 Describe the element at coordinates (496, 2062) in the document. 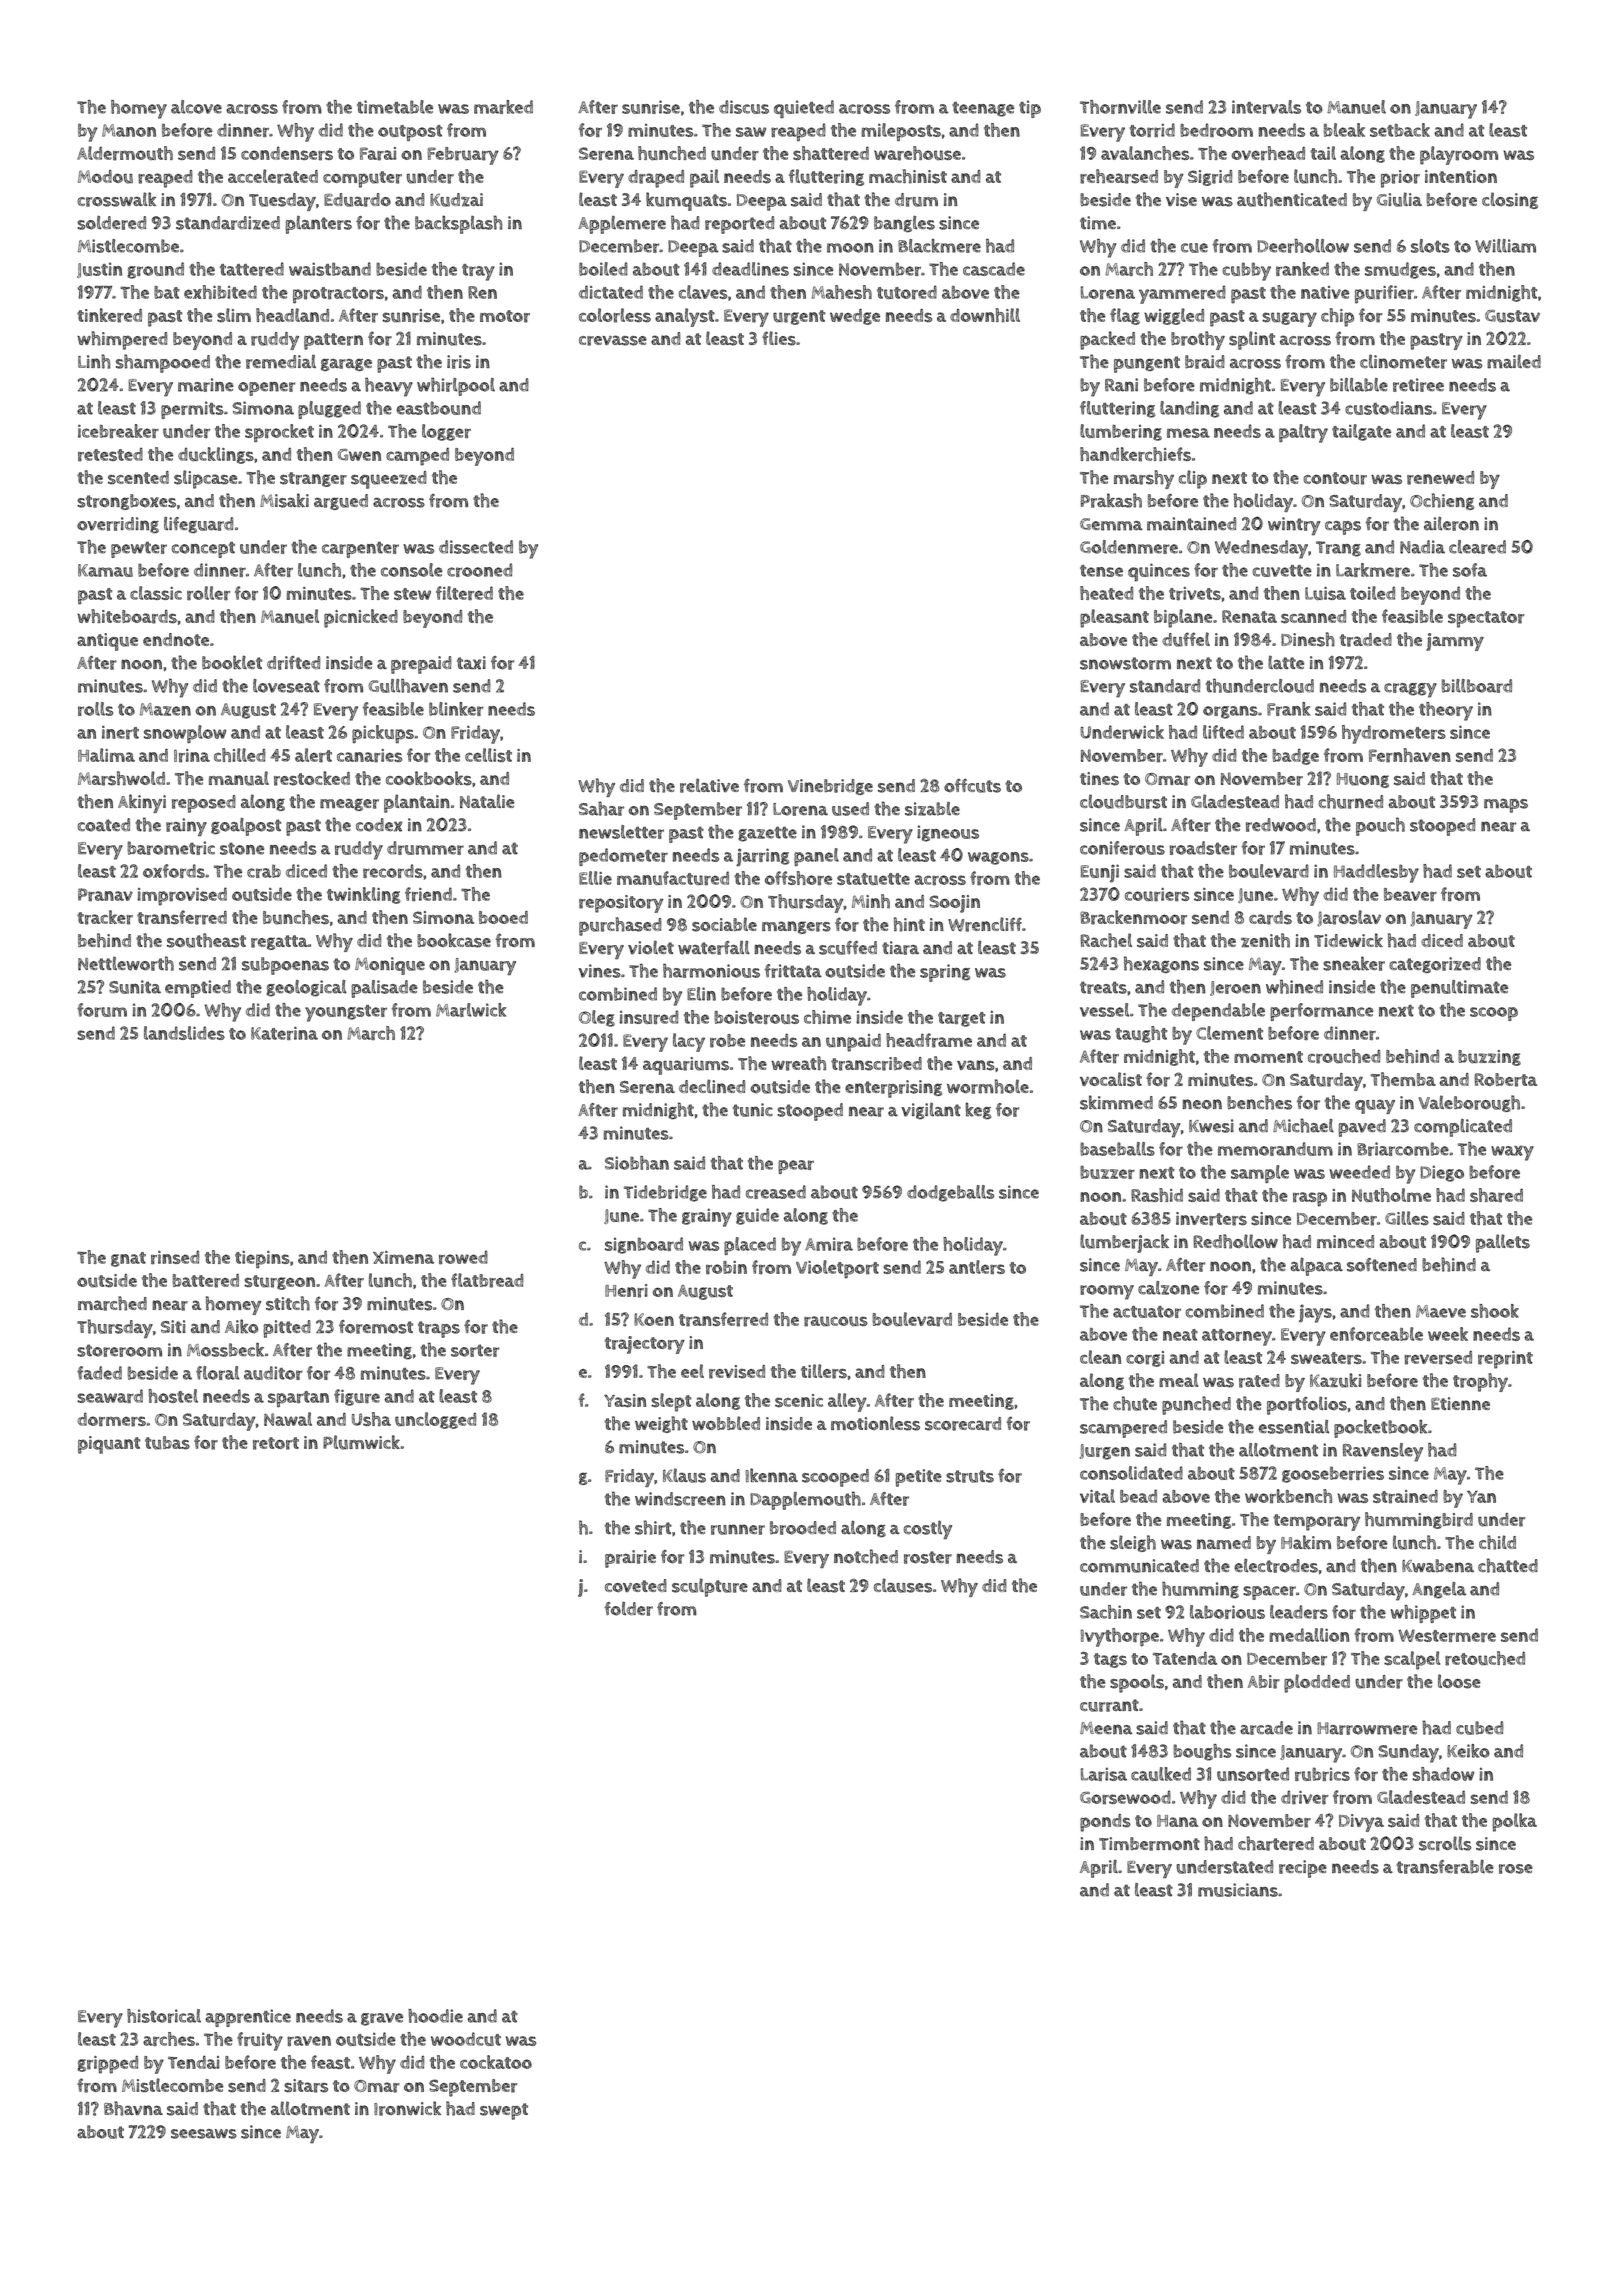

I see `cockatoo` at that location.
